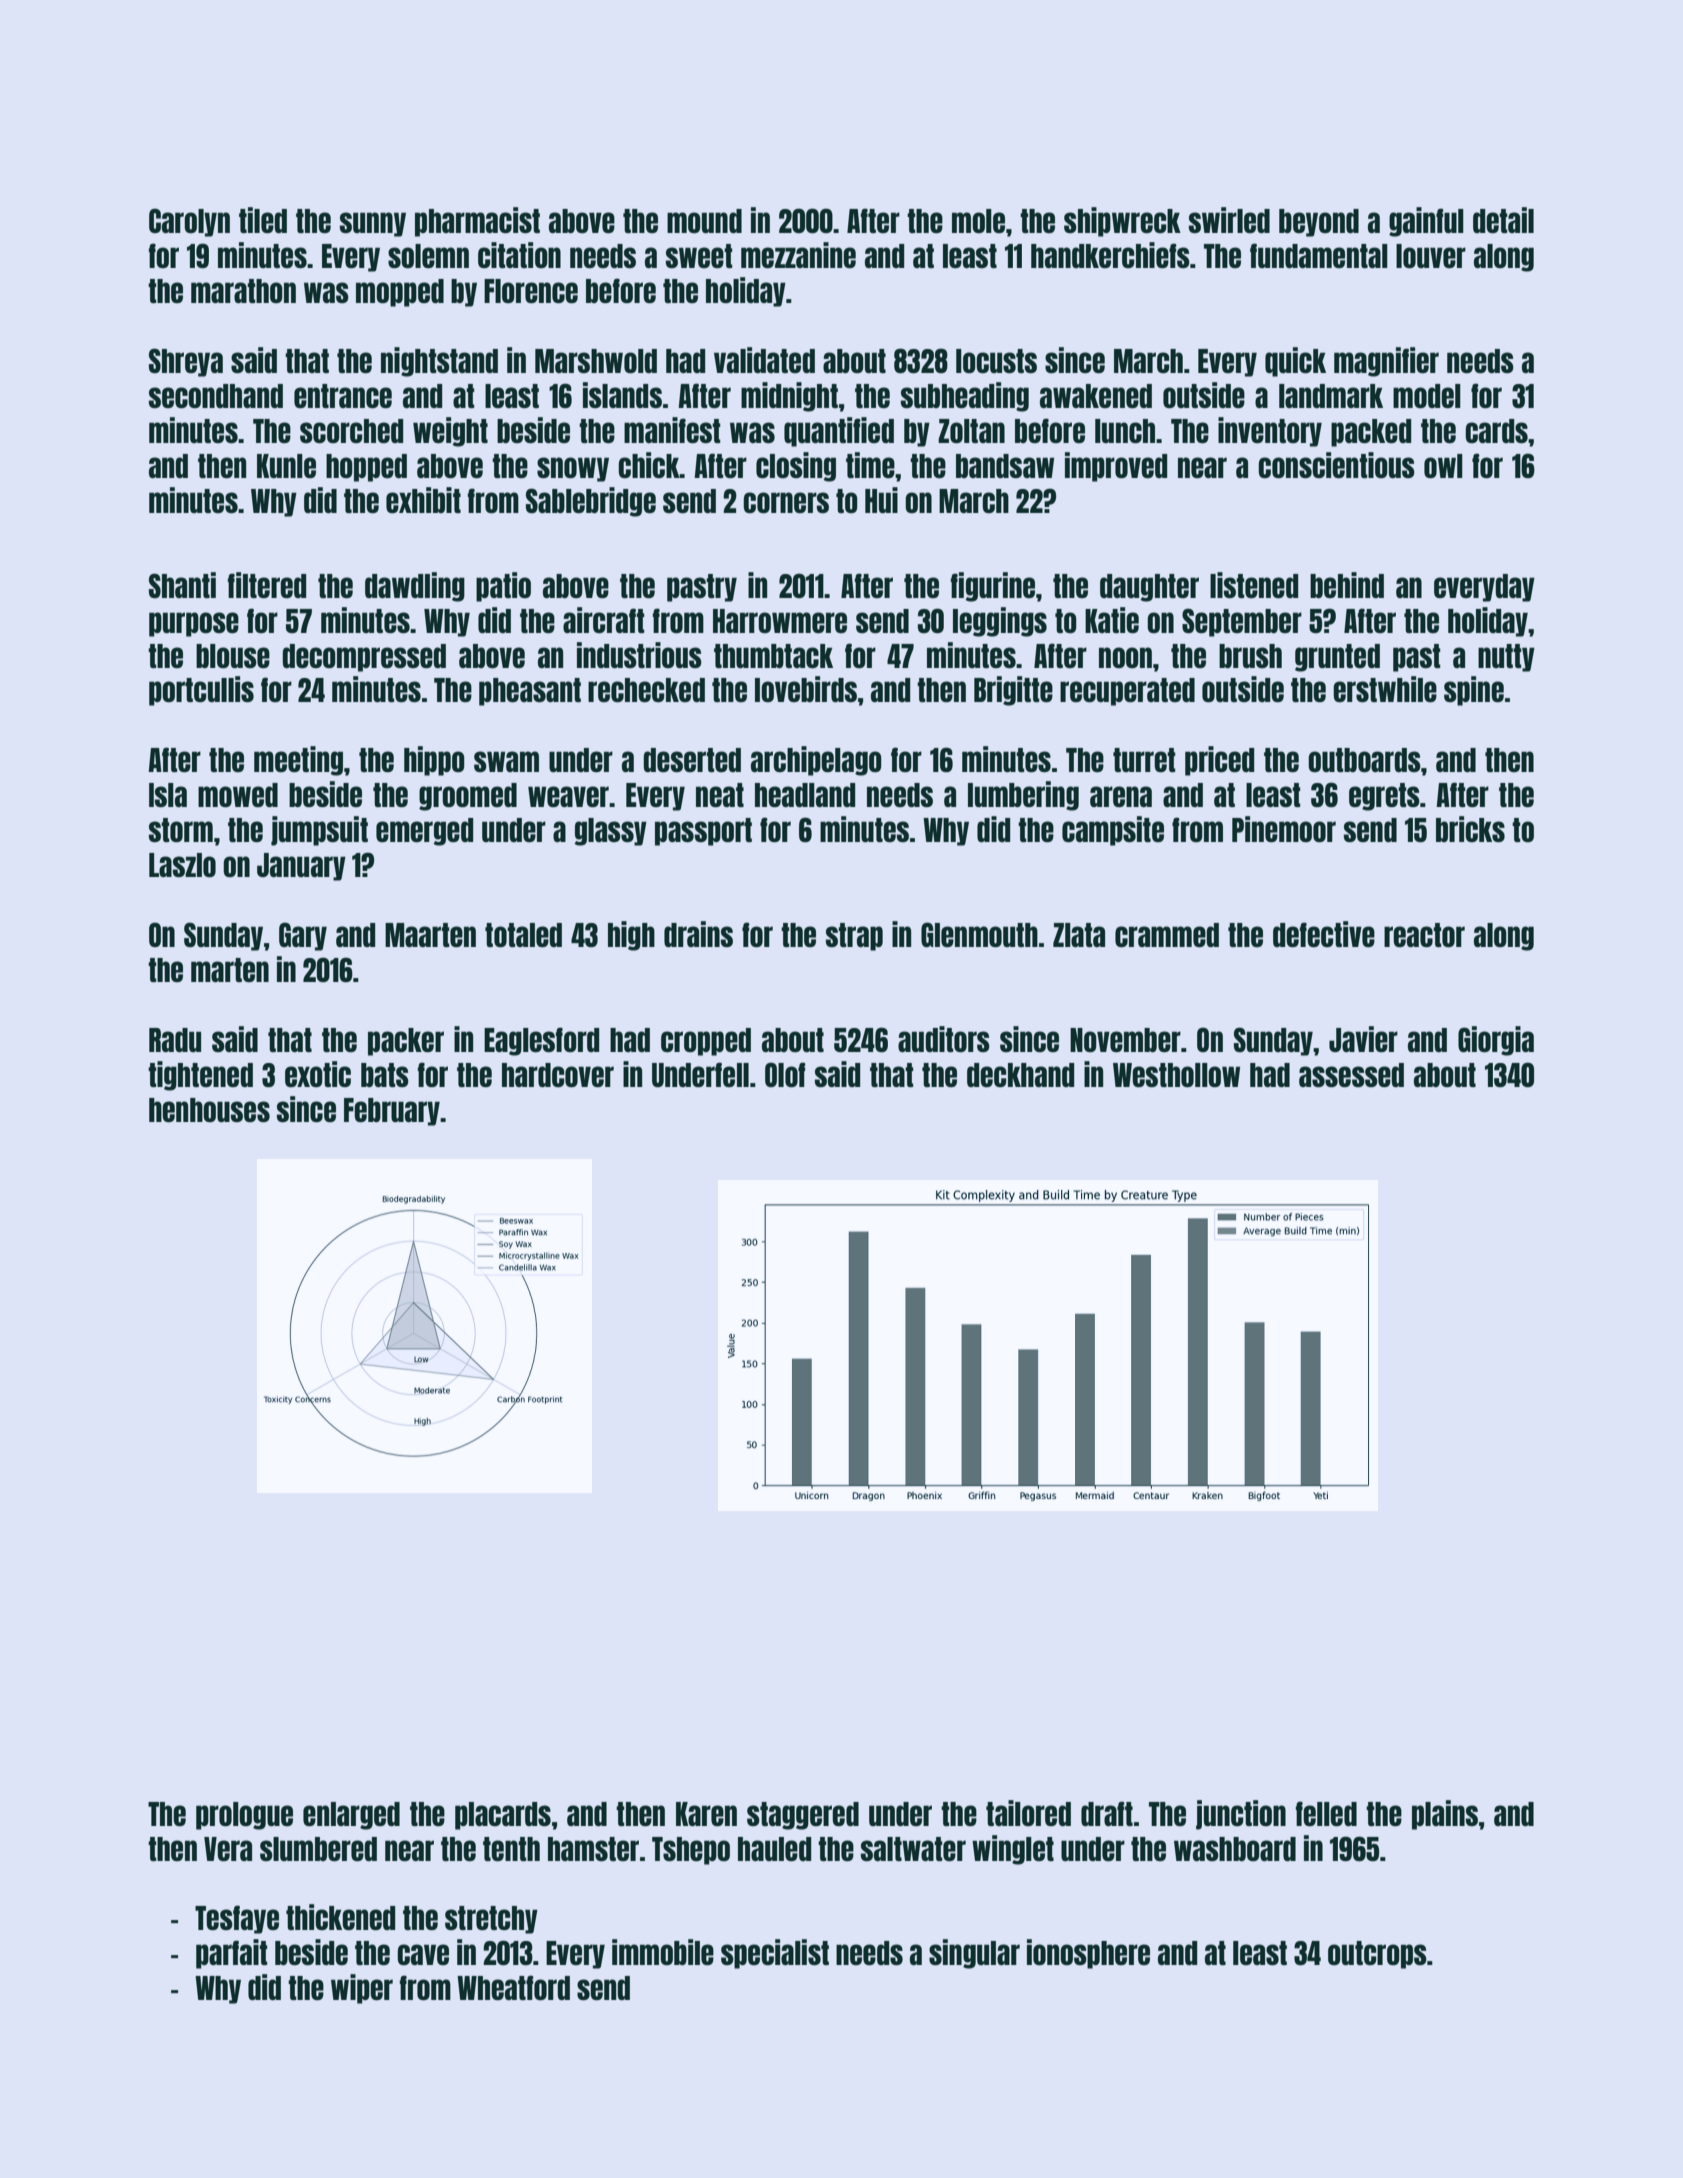 This image has height=2178, width=1683. Describe the element at coordinates (785, 1074) in the image. I see `Olof` at that location.
